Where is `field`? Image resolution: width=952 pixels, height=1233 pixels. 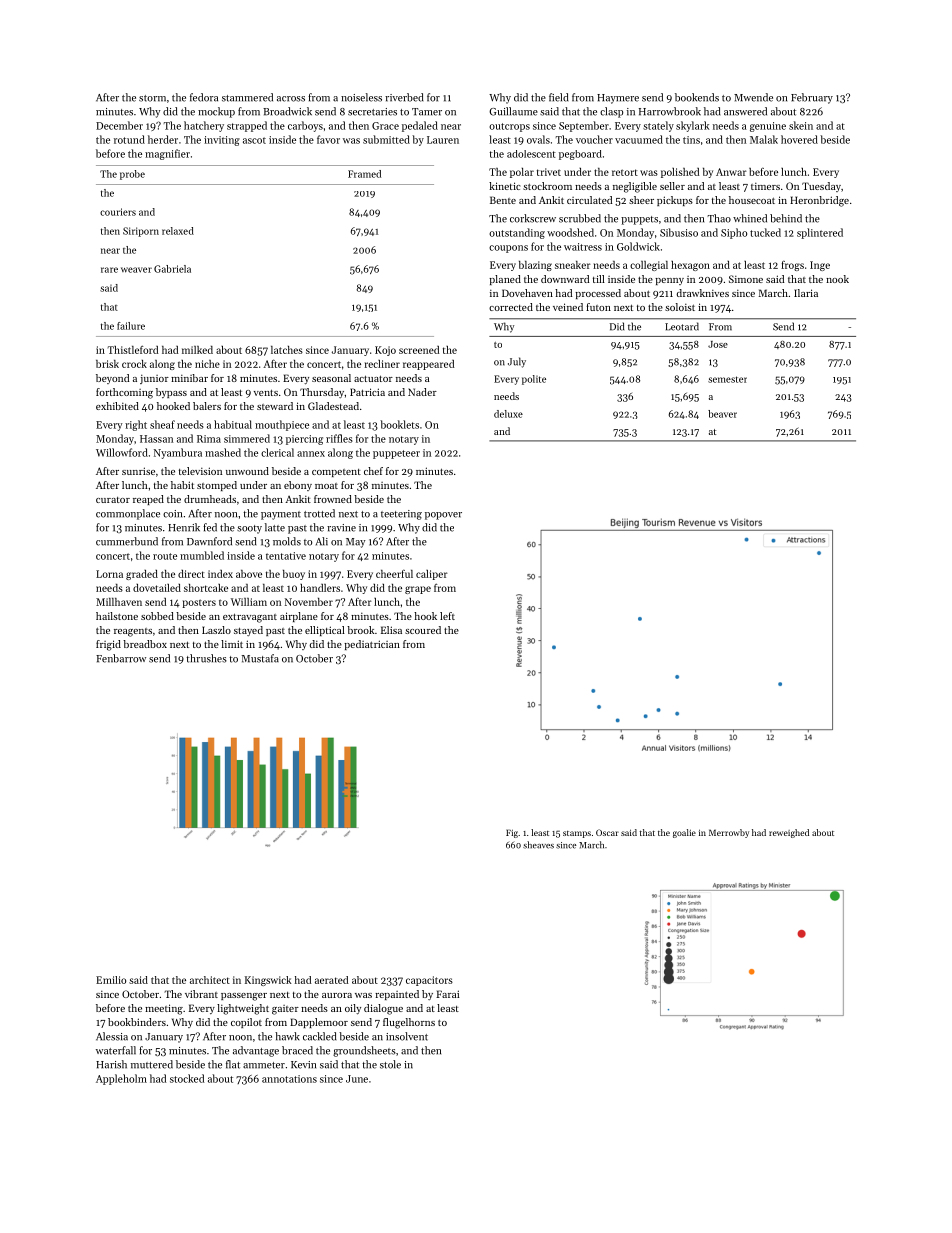
field is located at coordinates (559, 97).
